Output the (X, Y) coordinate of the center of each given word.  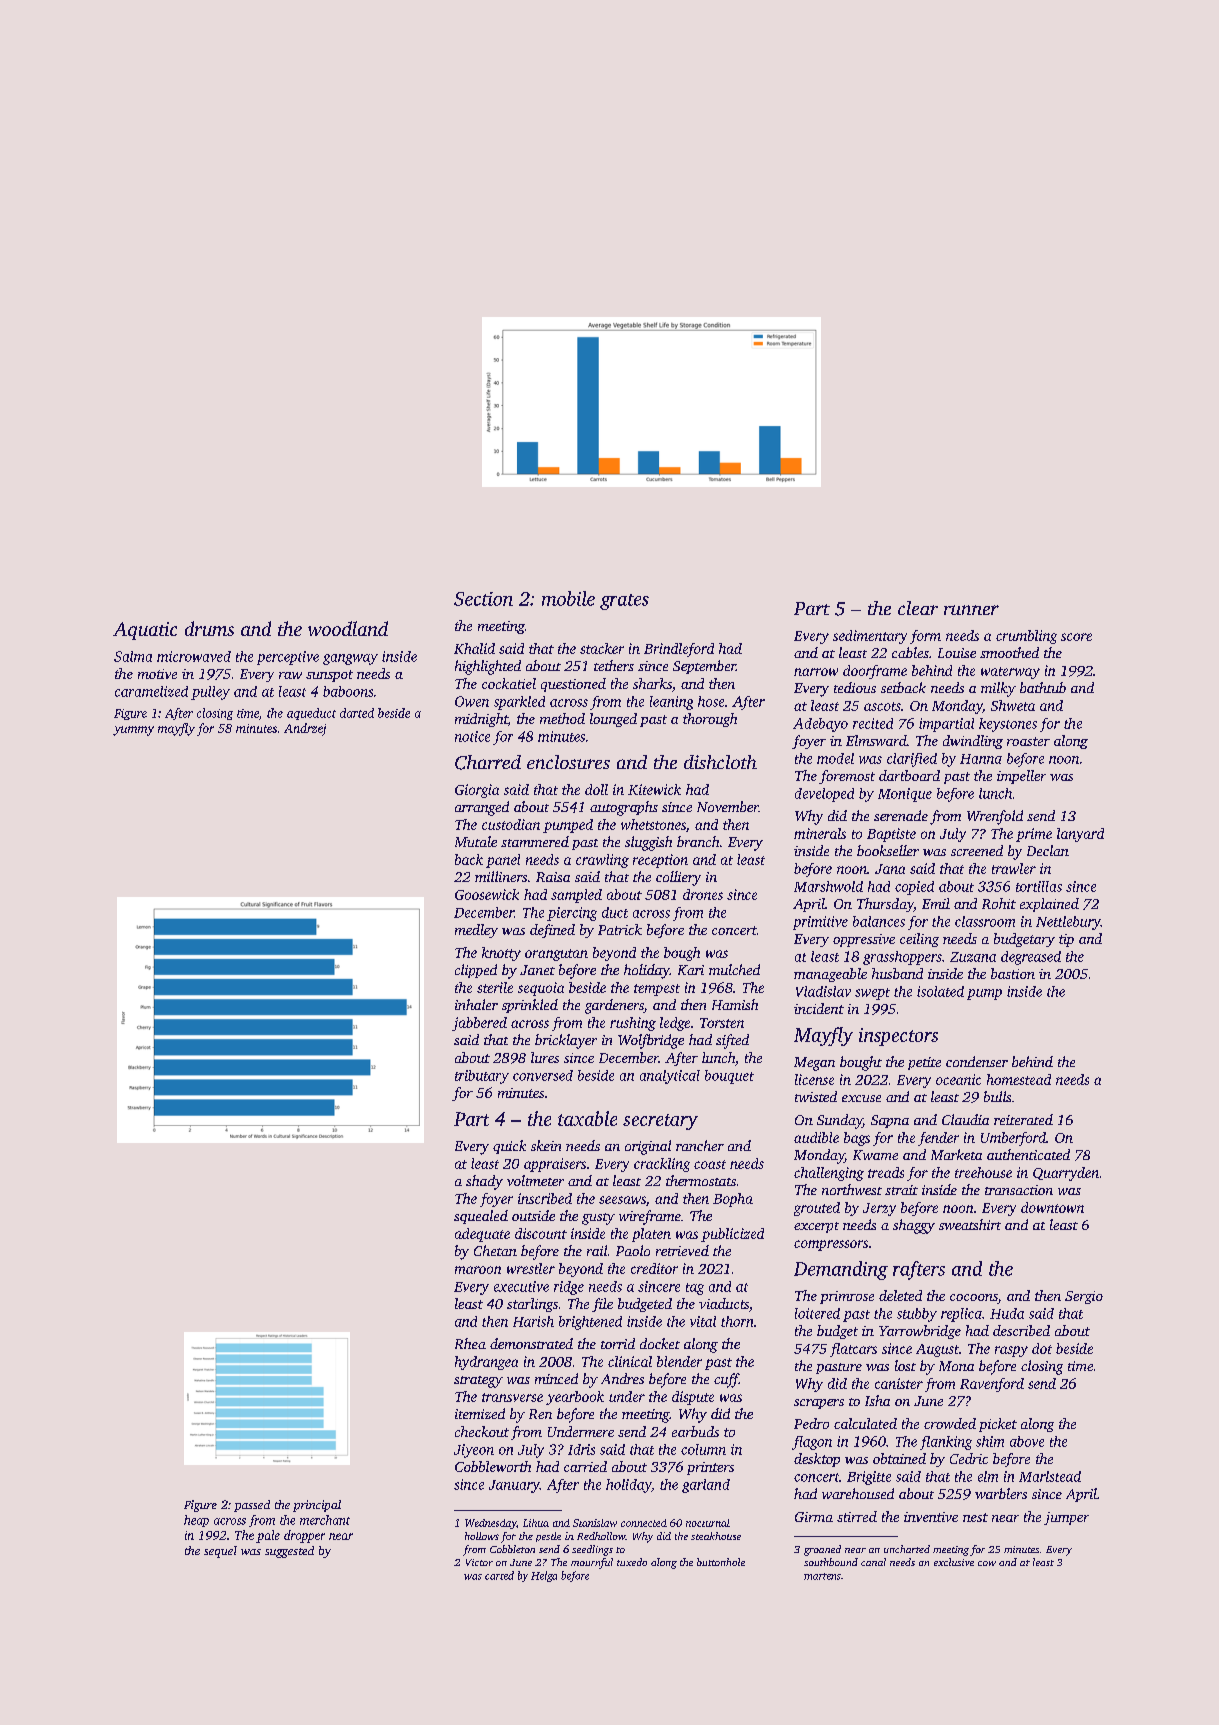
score (1076, 637)
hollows (482, 1536)
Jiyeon (474, 1451)
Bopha (733, 1200)
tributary (482, 1077)
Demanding (841, 1270)
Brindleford (679, 650)
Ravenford (992, 1385)
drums (209, 628)
